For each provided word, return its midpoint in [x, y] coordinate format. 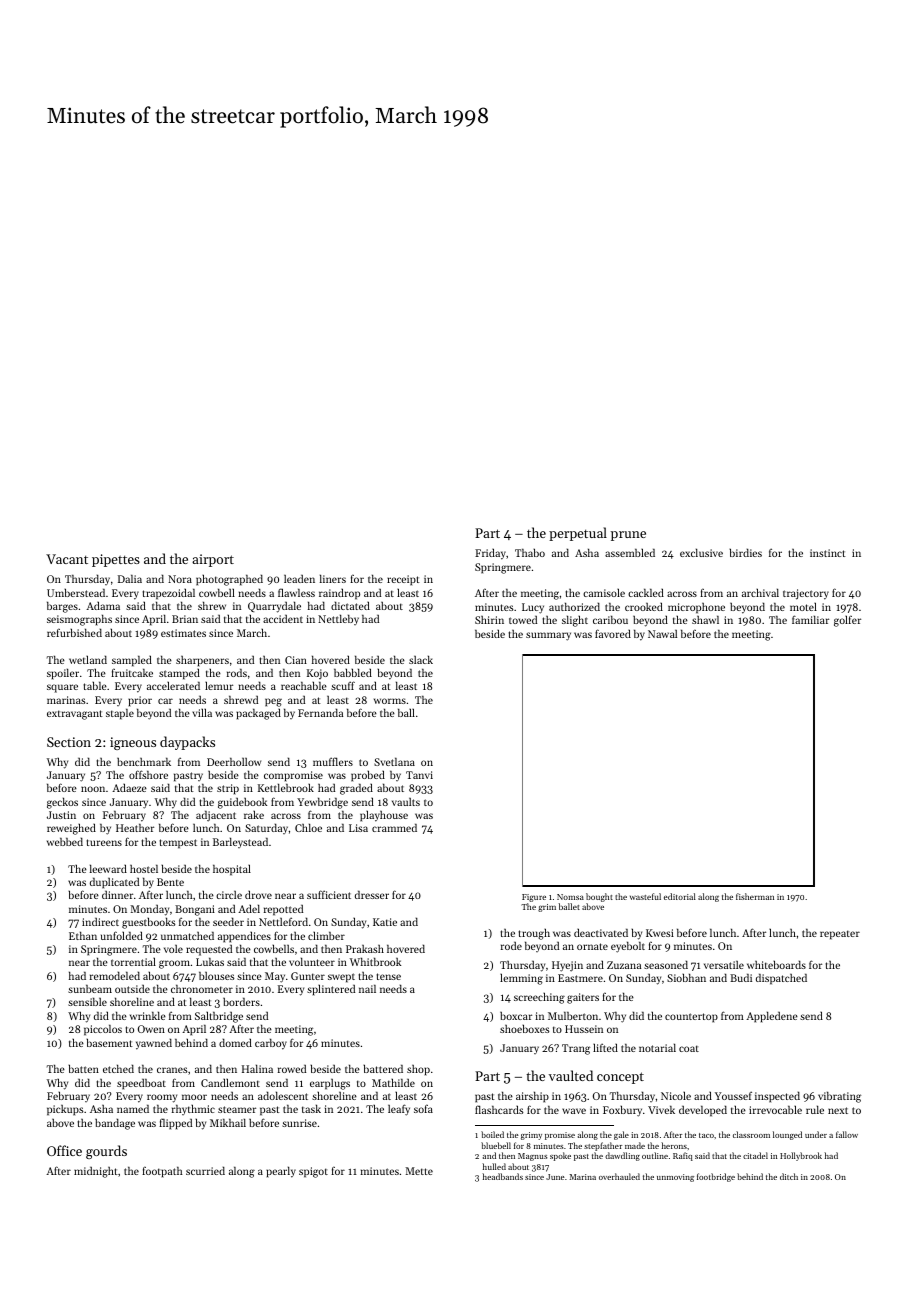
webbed [65, 841]
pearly [281, 1172]
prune [628, 536]
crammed [394, 828]
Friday [490, 554]
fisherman [755, 896]
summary [548, 636]
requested [209, 950]
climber [326, 935]
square [62, 688]
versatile [724, 965]
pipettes [116, 560]
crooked [644, 606]
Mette [419, 1171]
